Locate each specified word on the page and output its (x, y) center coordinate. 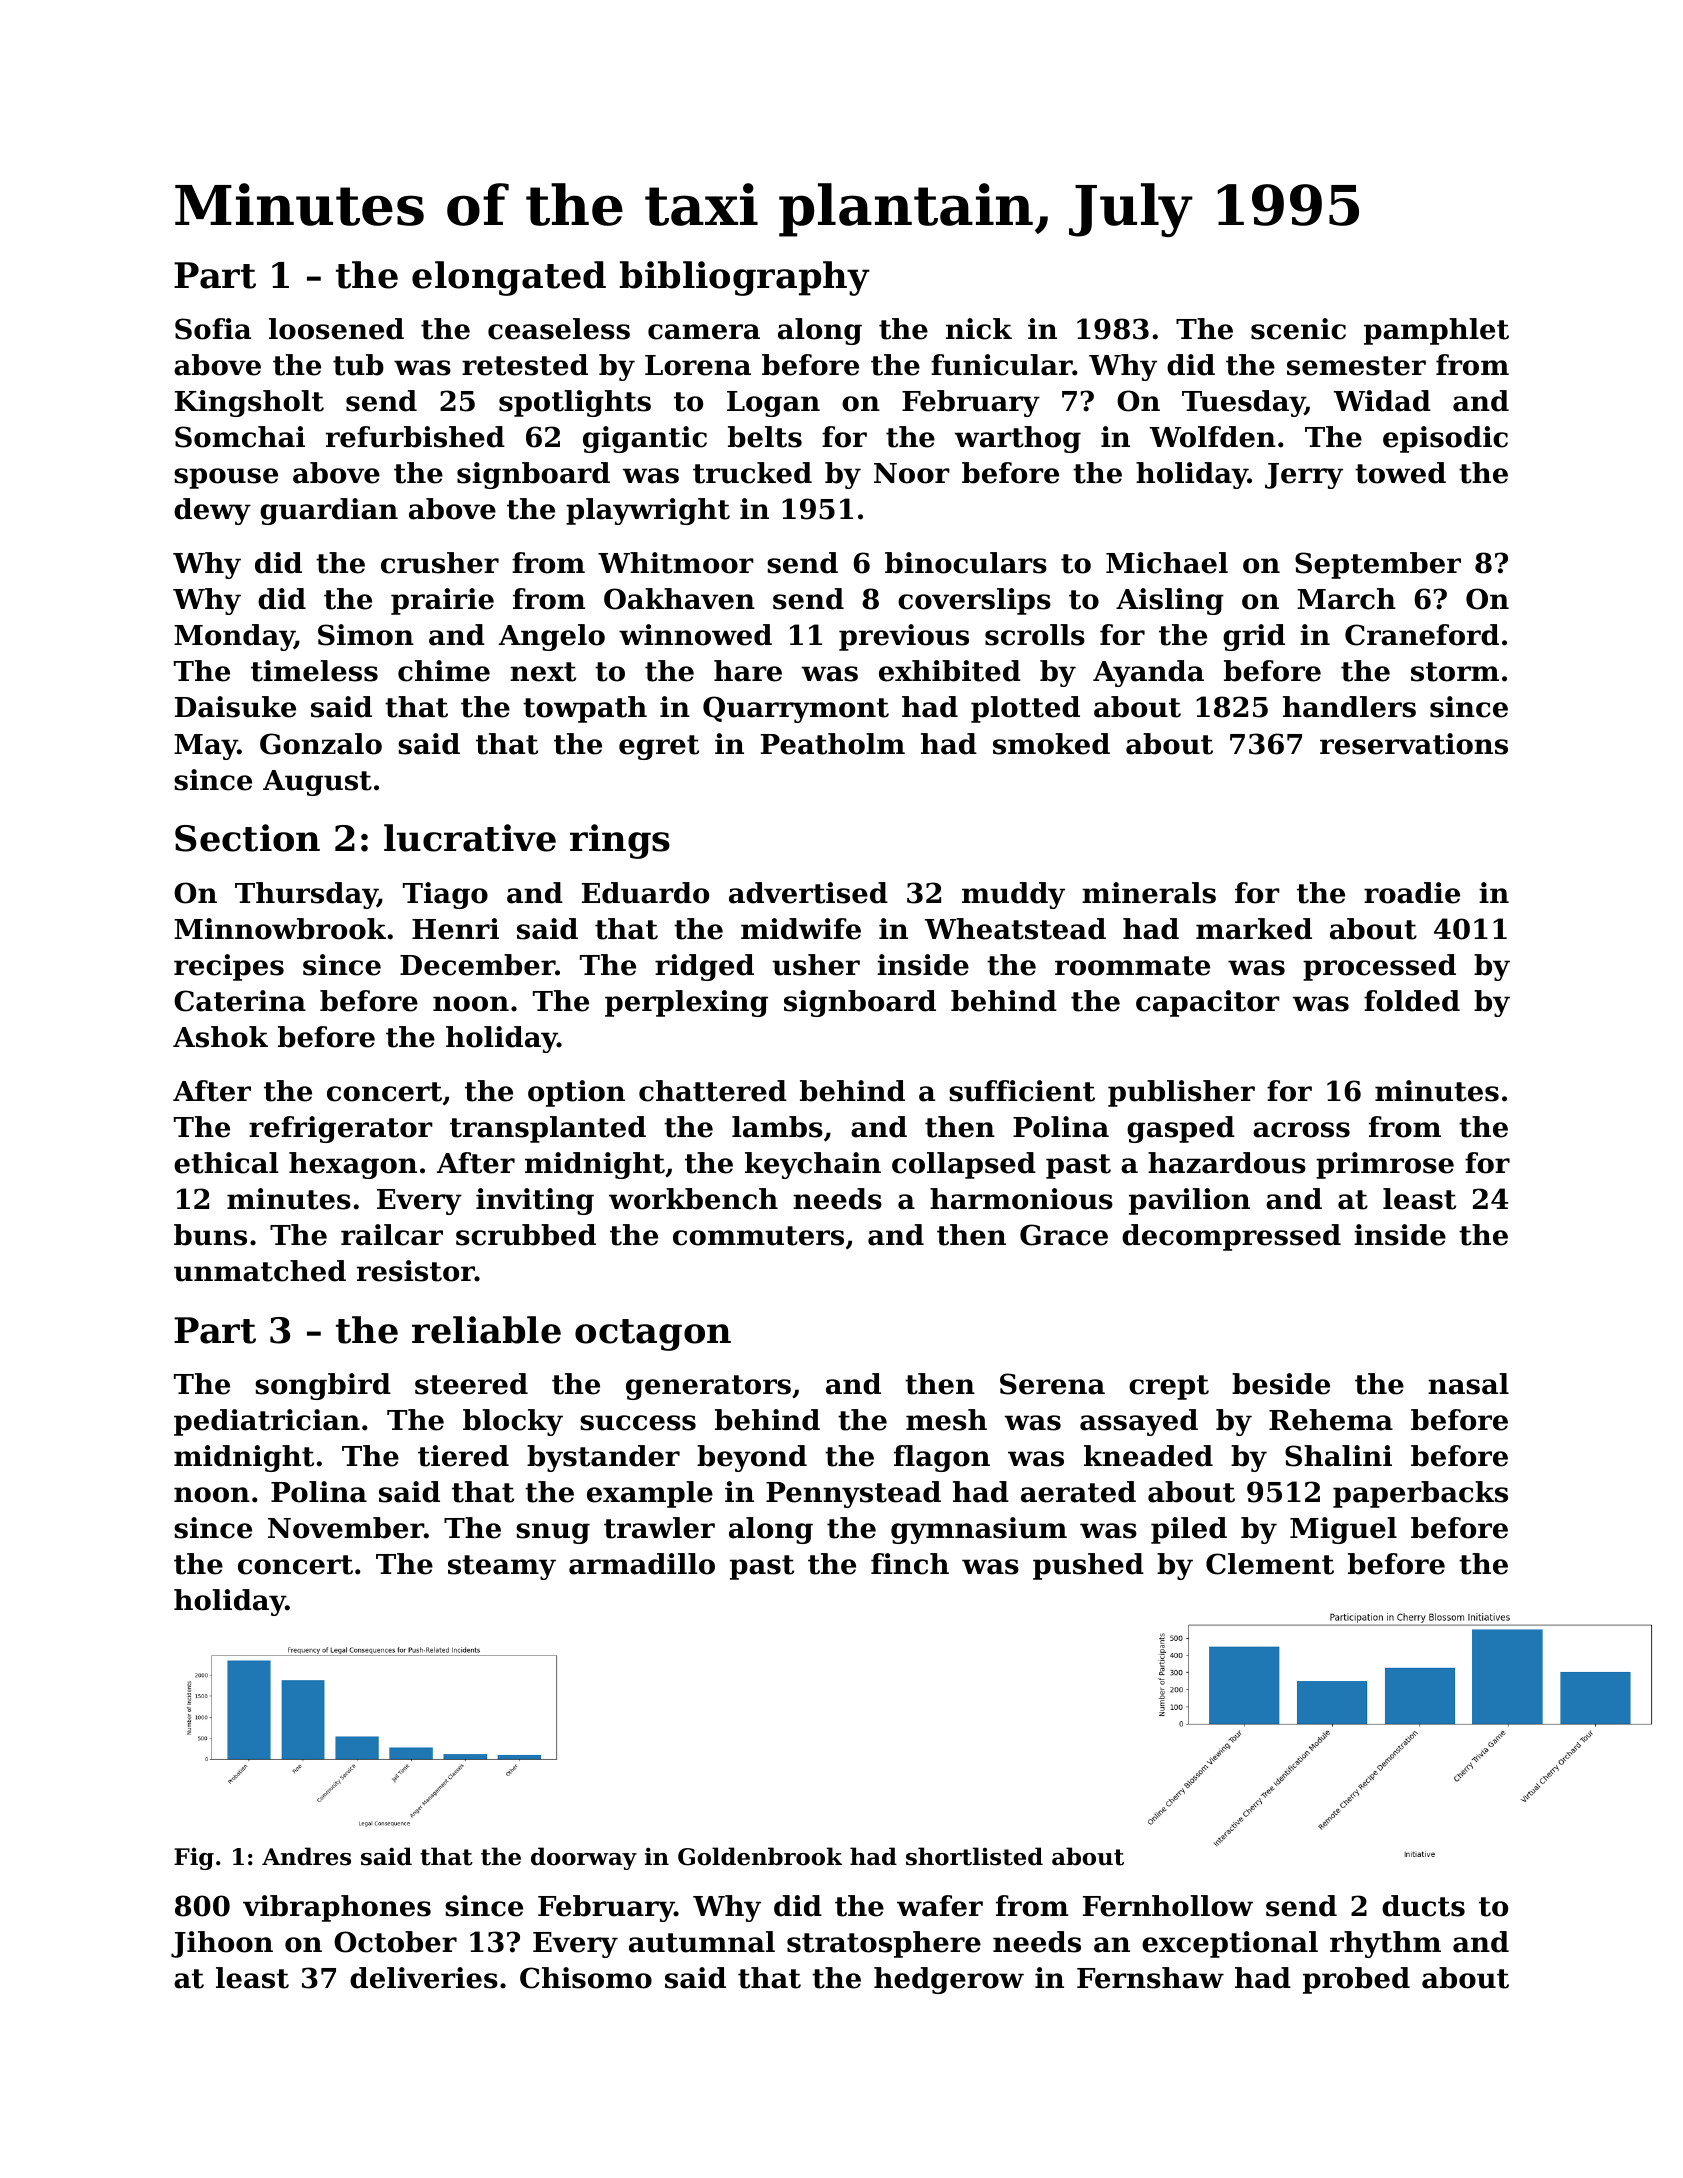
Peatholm (833, 744)
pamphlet (1436, 331)
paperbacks (1420, 1494)
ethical (226, 1163)
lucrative (470, 838)
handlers (1349, 707)
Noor (912, 473)
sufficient (1022, 1091)
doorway (584, 1858)
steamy (502, 1567)
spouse (226, 478)
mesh (946, 1420)
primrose (1385, 1165)
